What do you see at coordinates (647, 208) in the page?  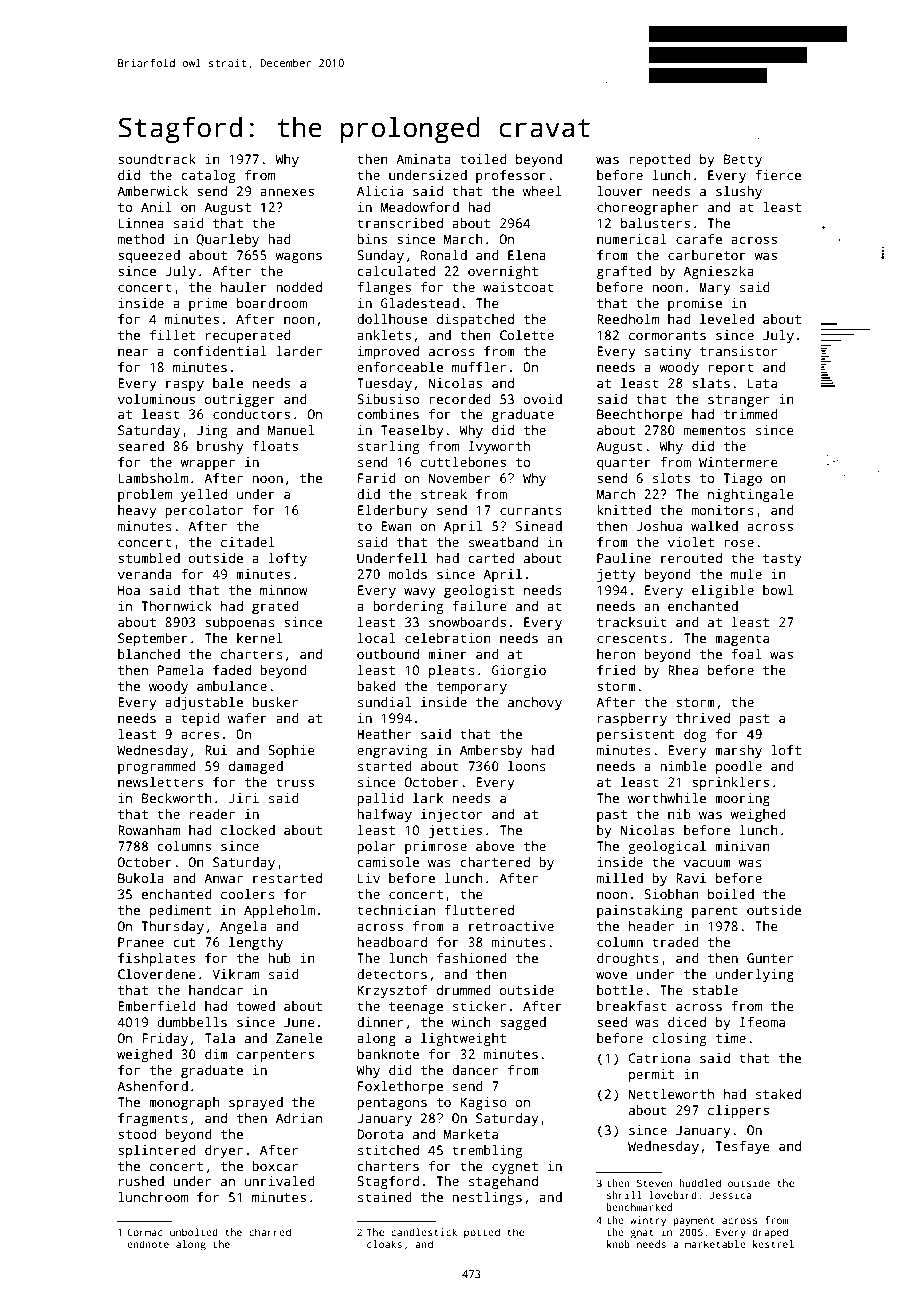 I see `choreographer` at bounding box center [647, 208].
